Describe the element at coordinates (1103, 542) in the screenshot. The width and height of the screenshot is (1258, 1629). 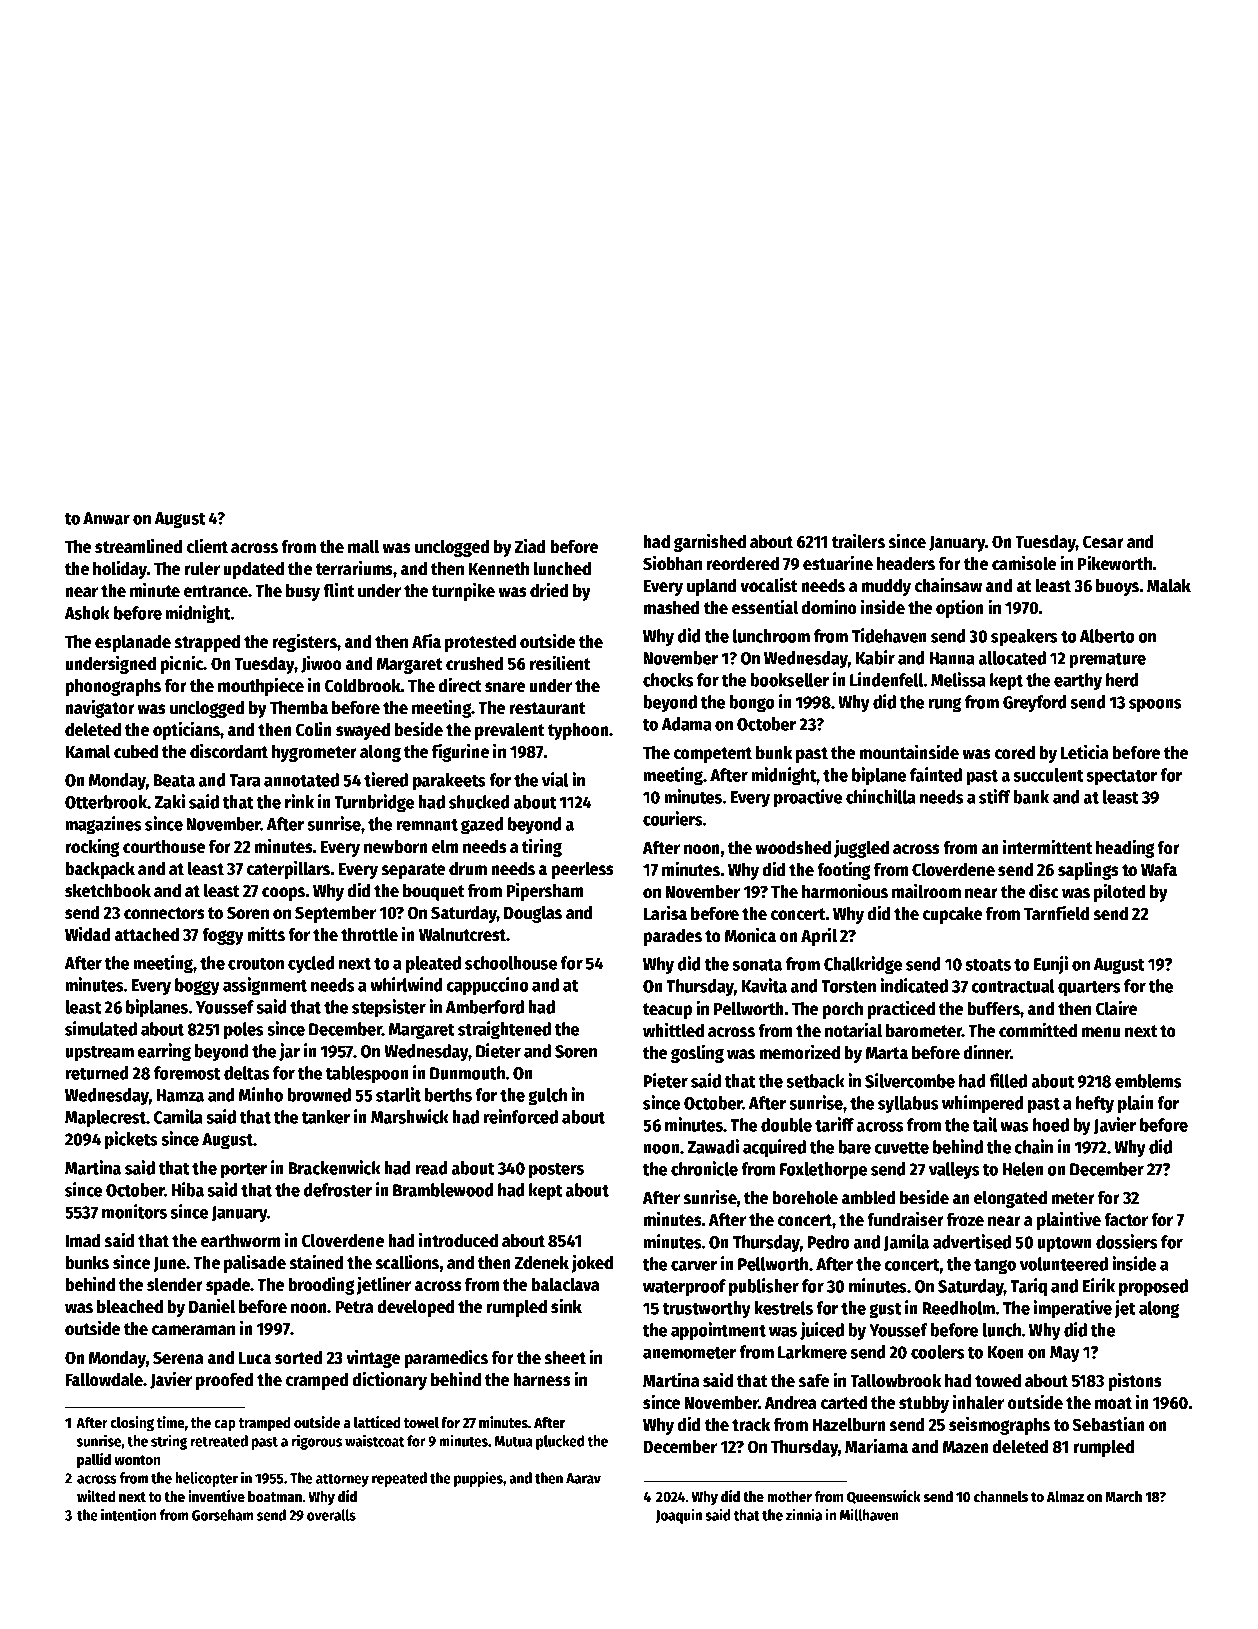
I see `Cesar` at that location.
